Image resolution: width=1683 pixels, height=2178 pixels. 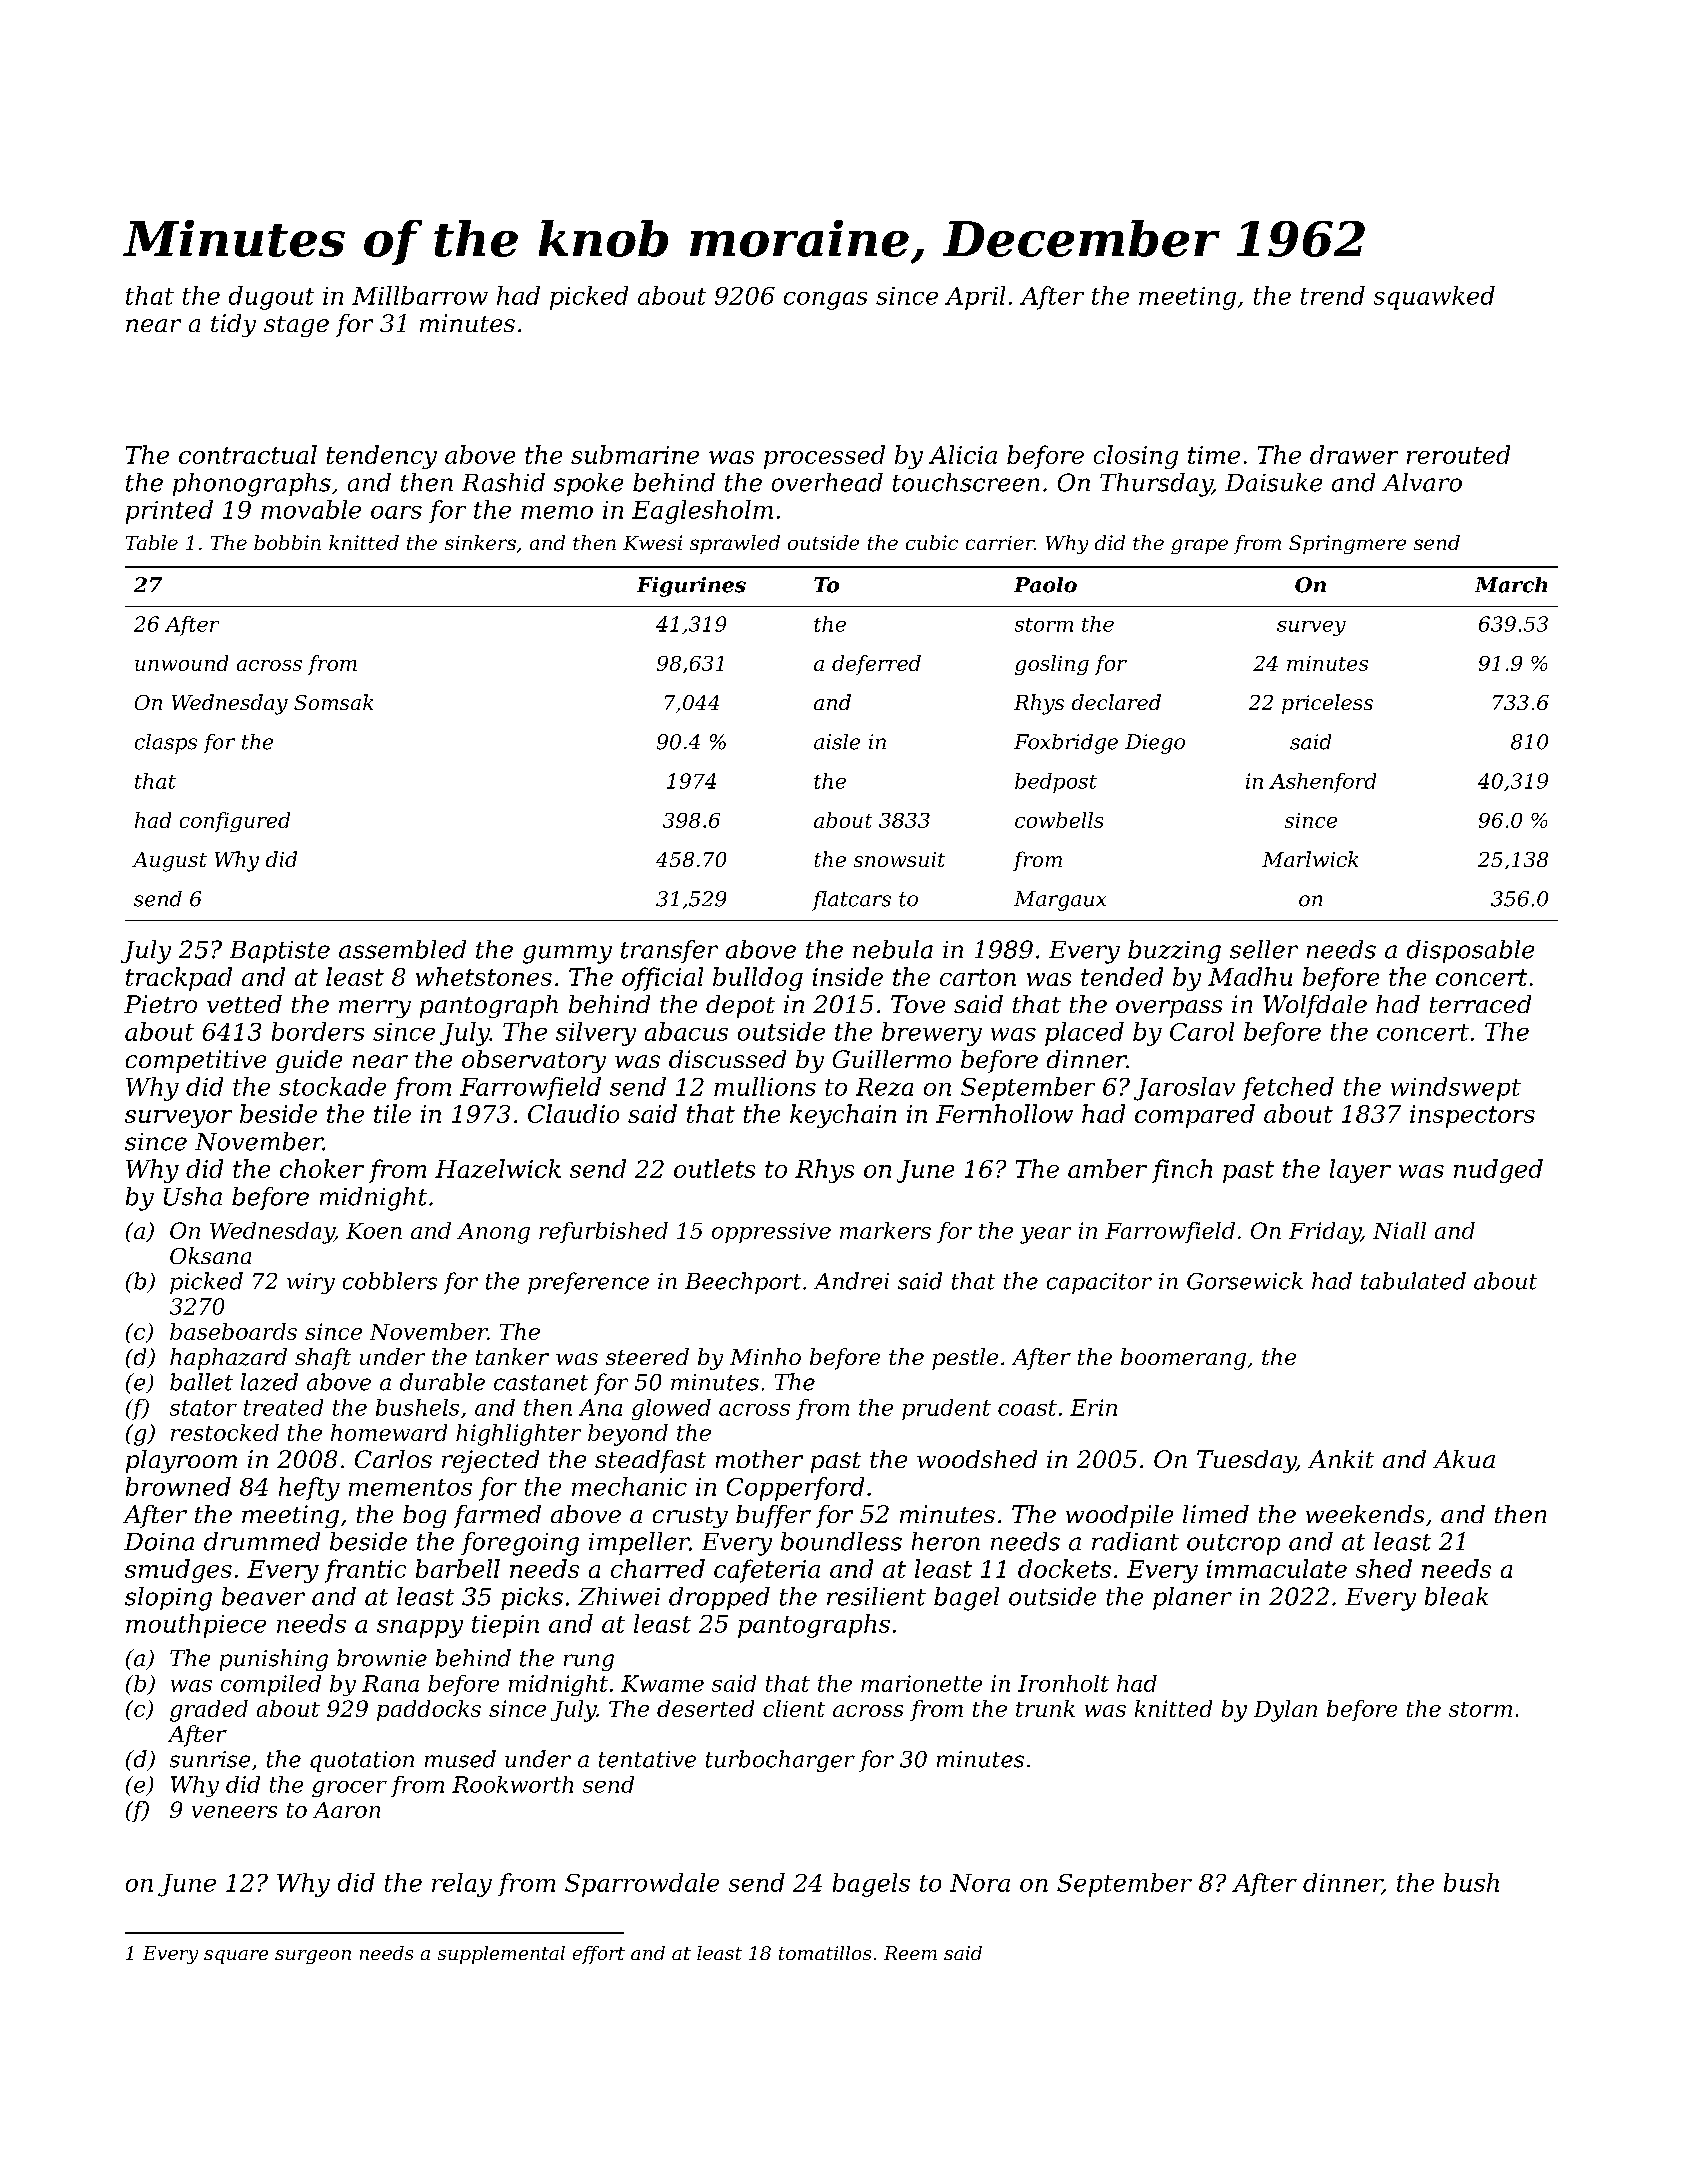 I want to click on Dylan, so click(x=1285, y=1711).
